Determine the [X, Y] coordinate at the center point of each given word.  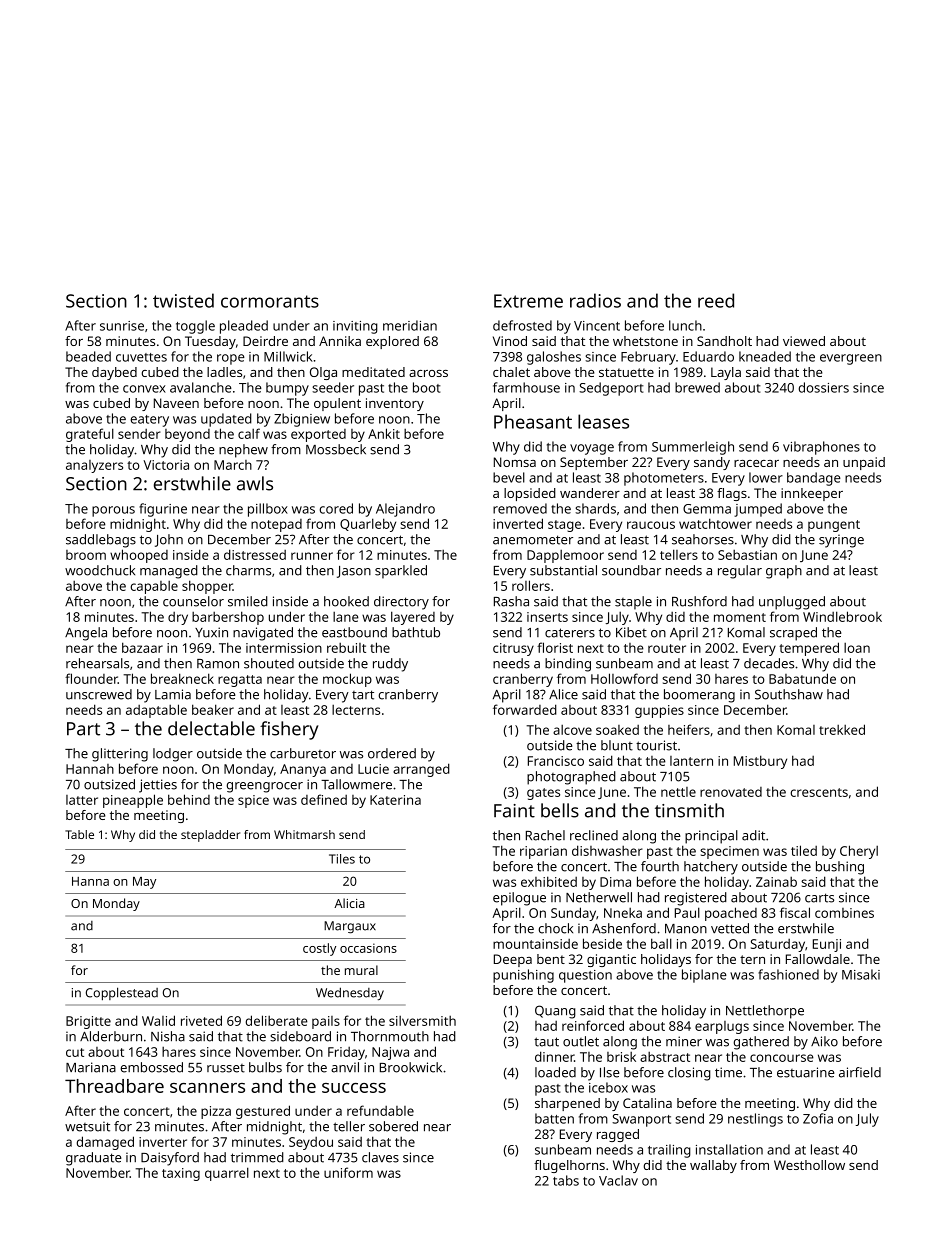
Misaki [861, 974]
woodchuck [100, 570]
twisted [183, 300]
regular [740, 572]
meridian [410, 325]
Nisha [168, 1036]
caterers [570, 633]
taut [546, 1042]
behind [189, 799]
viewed [804, 341]
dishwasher [607, 850]
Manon [686, 929]
